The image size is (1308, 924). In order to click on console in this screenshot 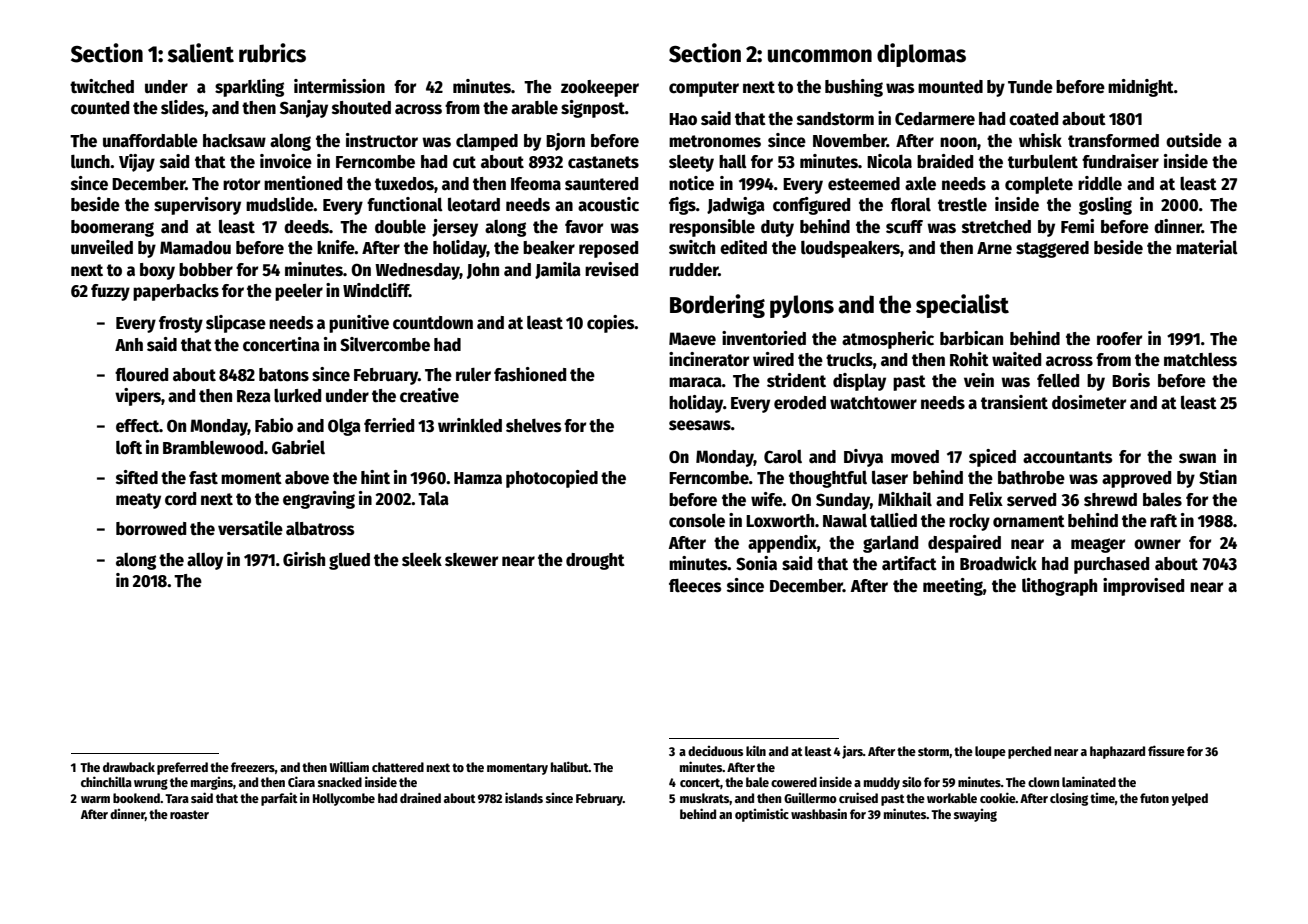, I will do `click(697, 521)`.
